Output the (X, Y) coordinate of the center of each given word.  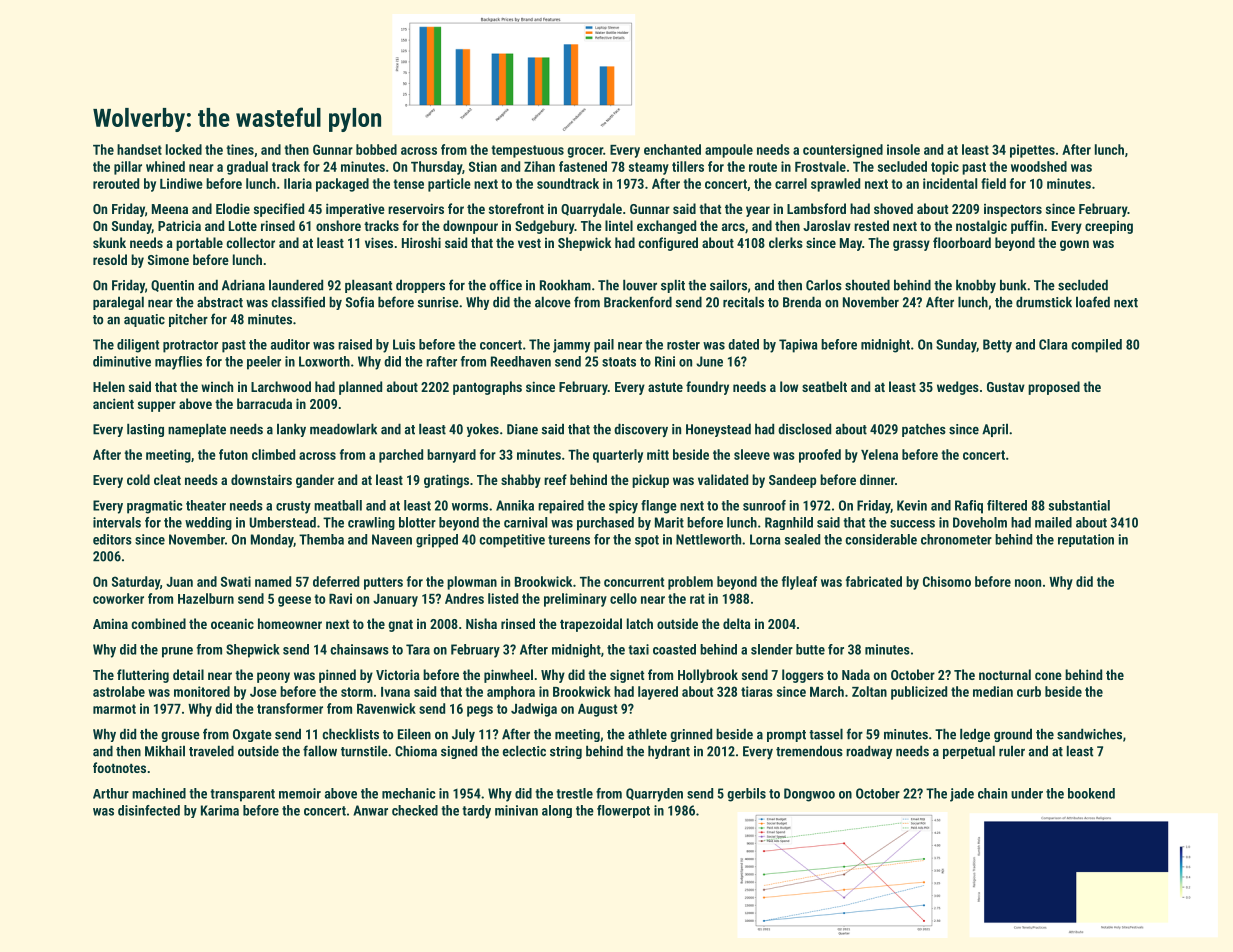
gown (1074, 245)
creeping (1109, 227)
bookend (1091, 793)
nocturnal (1005, 674)
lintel (619, 225)
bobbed (376, 149)
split (673, 286)
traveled (211, 751)
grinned (691, 735)
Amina (110, 623)
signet (627, 676)
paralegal (118, 303)
